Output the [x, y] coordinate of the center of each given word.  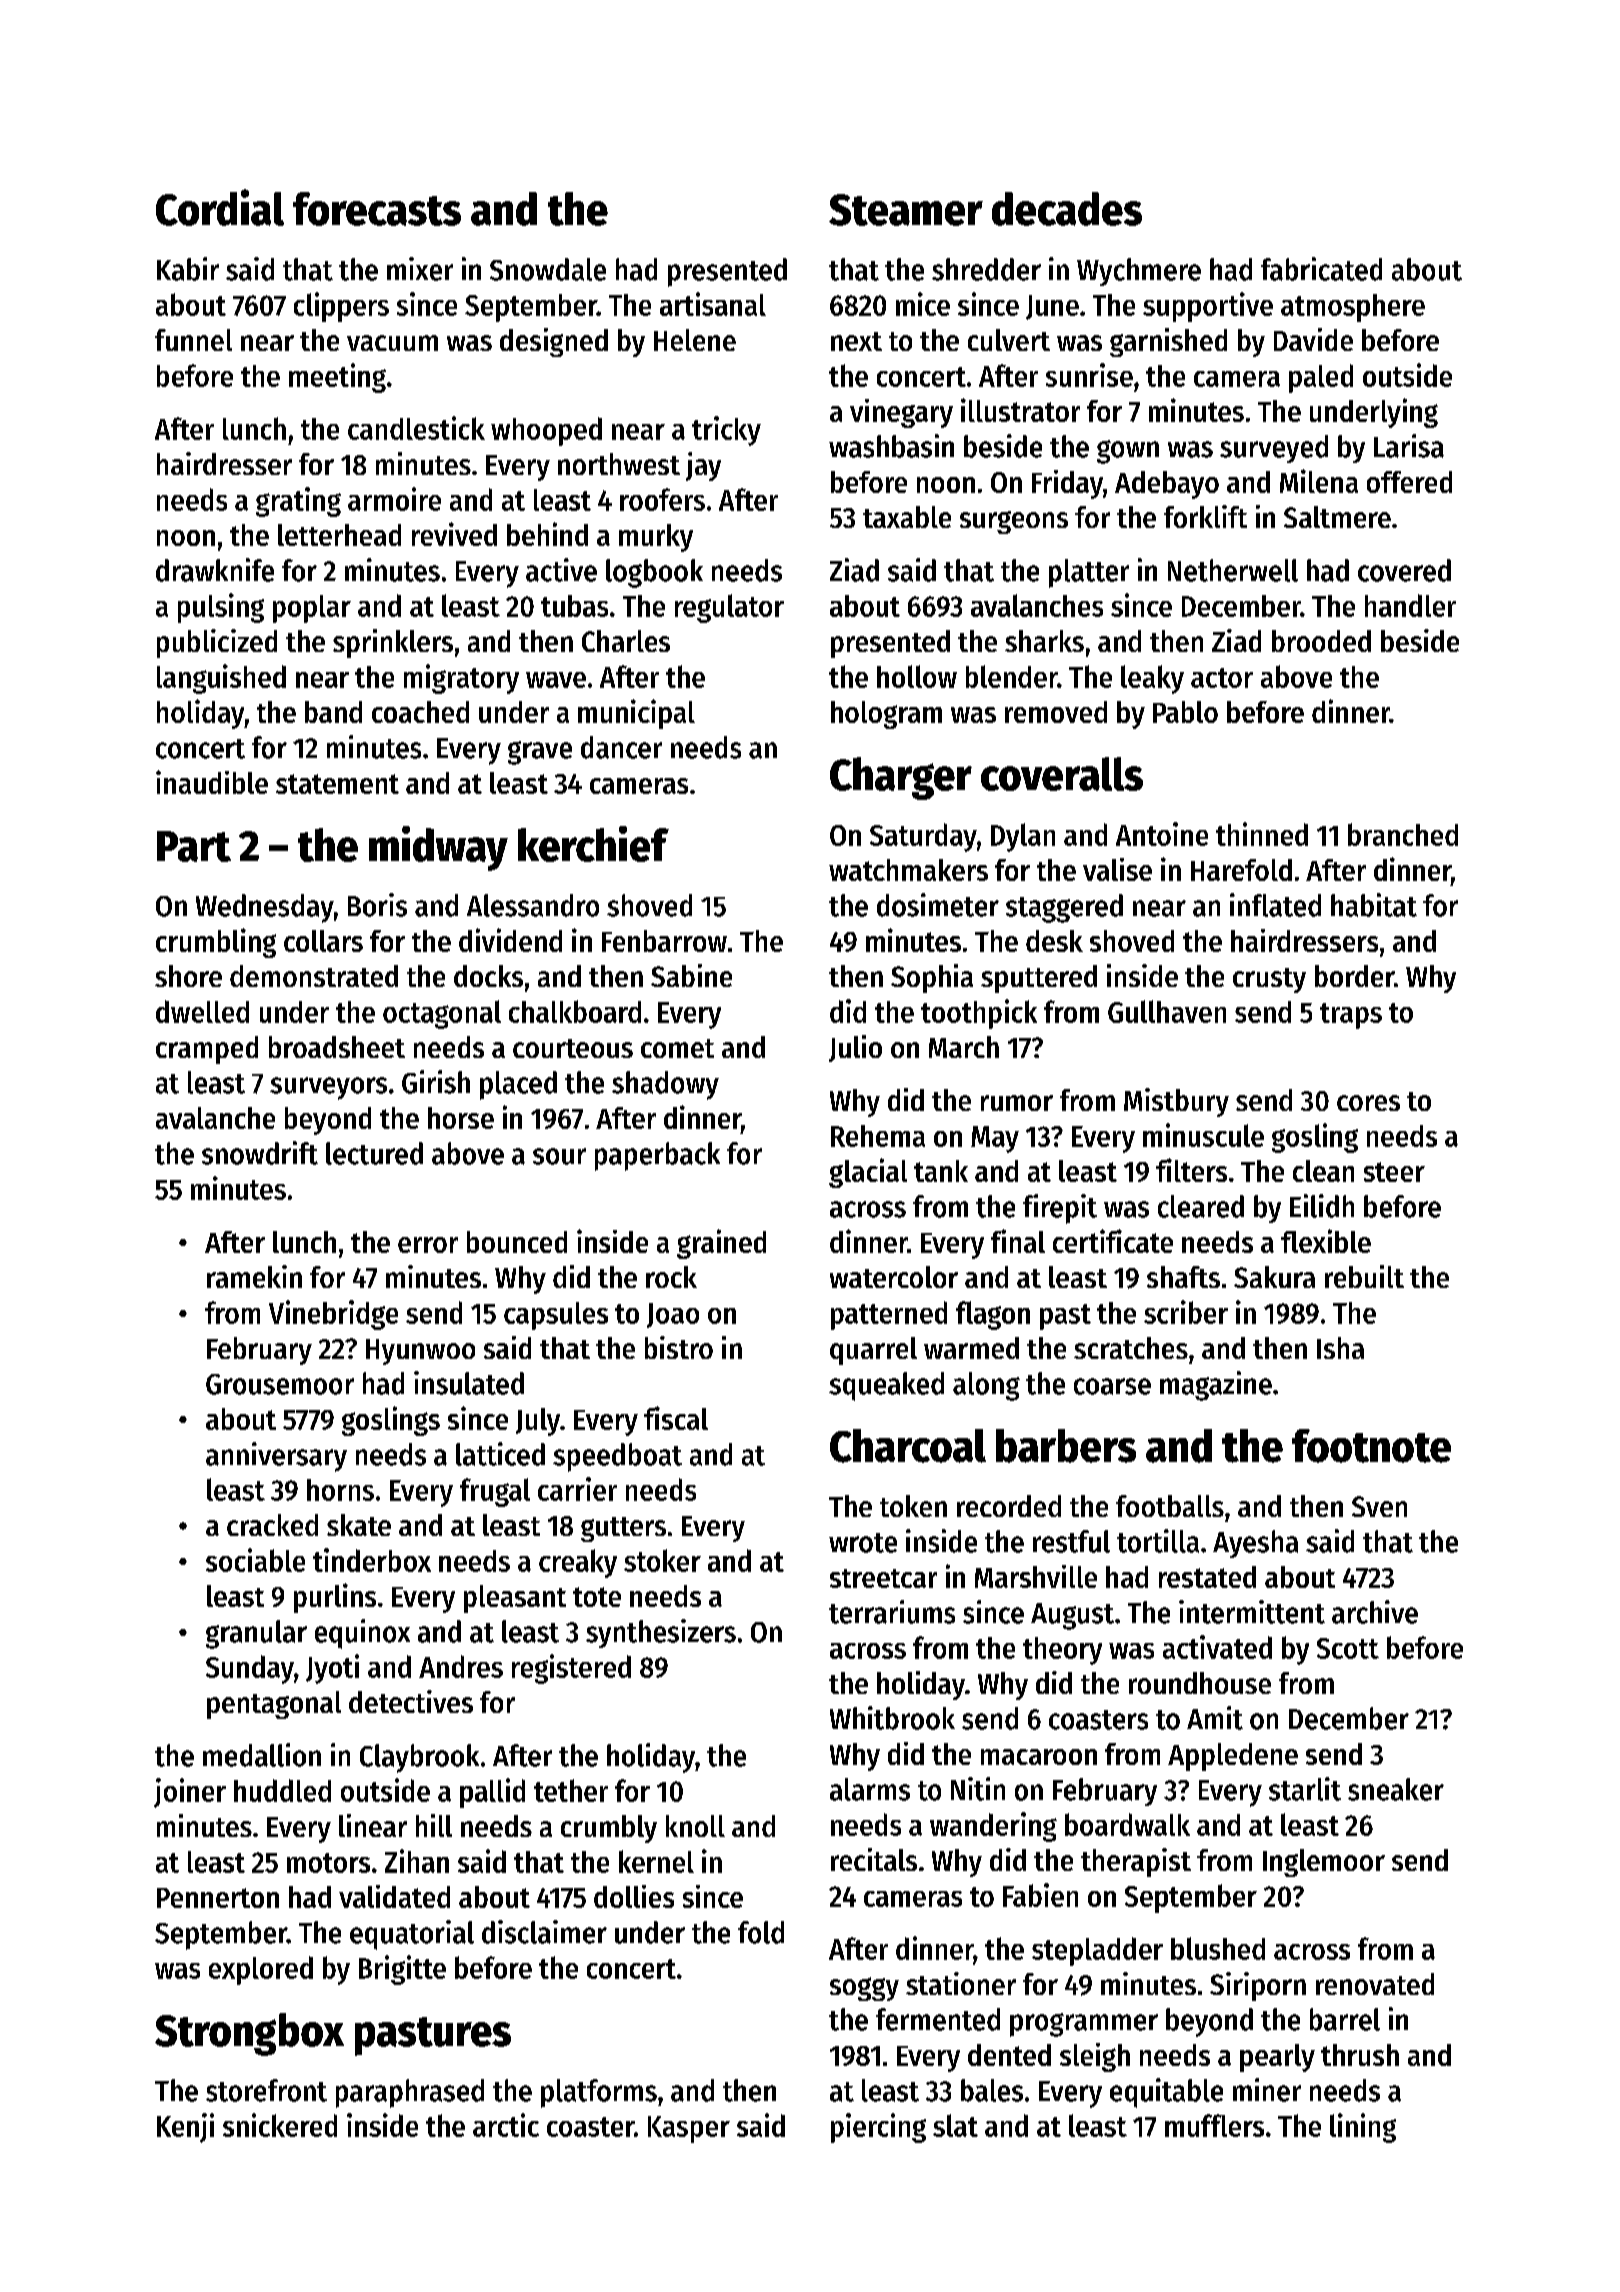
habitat [1374, 905]
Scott [1348, 1648]
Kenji [185, 2128]
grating [298, 502]
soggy [864, 1989]
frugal [495, 1492]
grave [540, 753]
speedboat [617, 1457]
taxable [907, 517]
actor [1222, 678]
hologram [886, 715]
